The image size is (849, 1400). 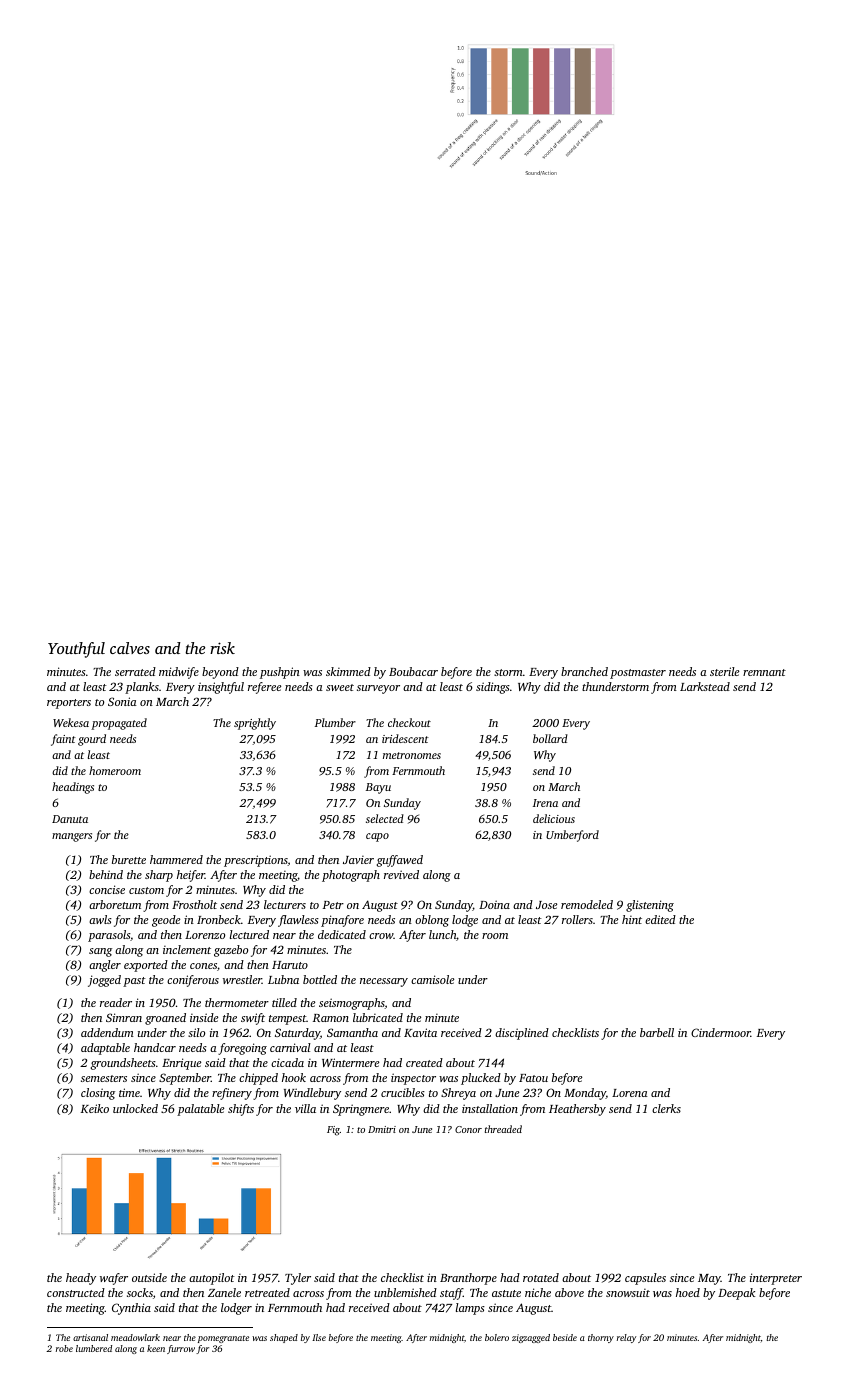 I want to click on remnant, so click(x=764, y=672).
